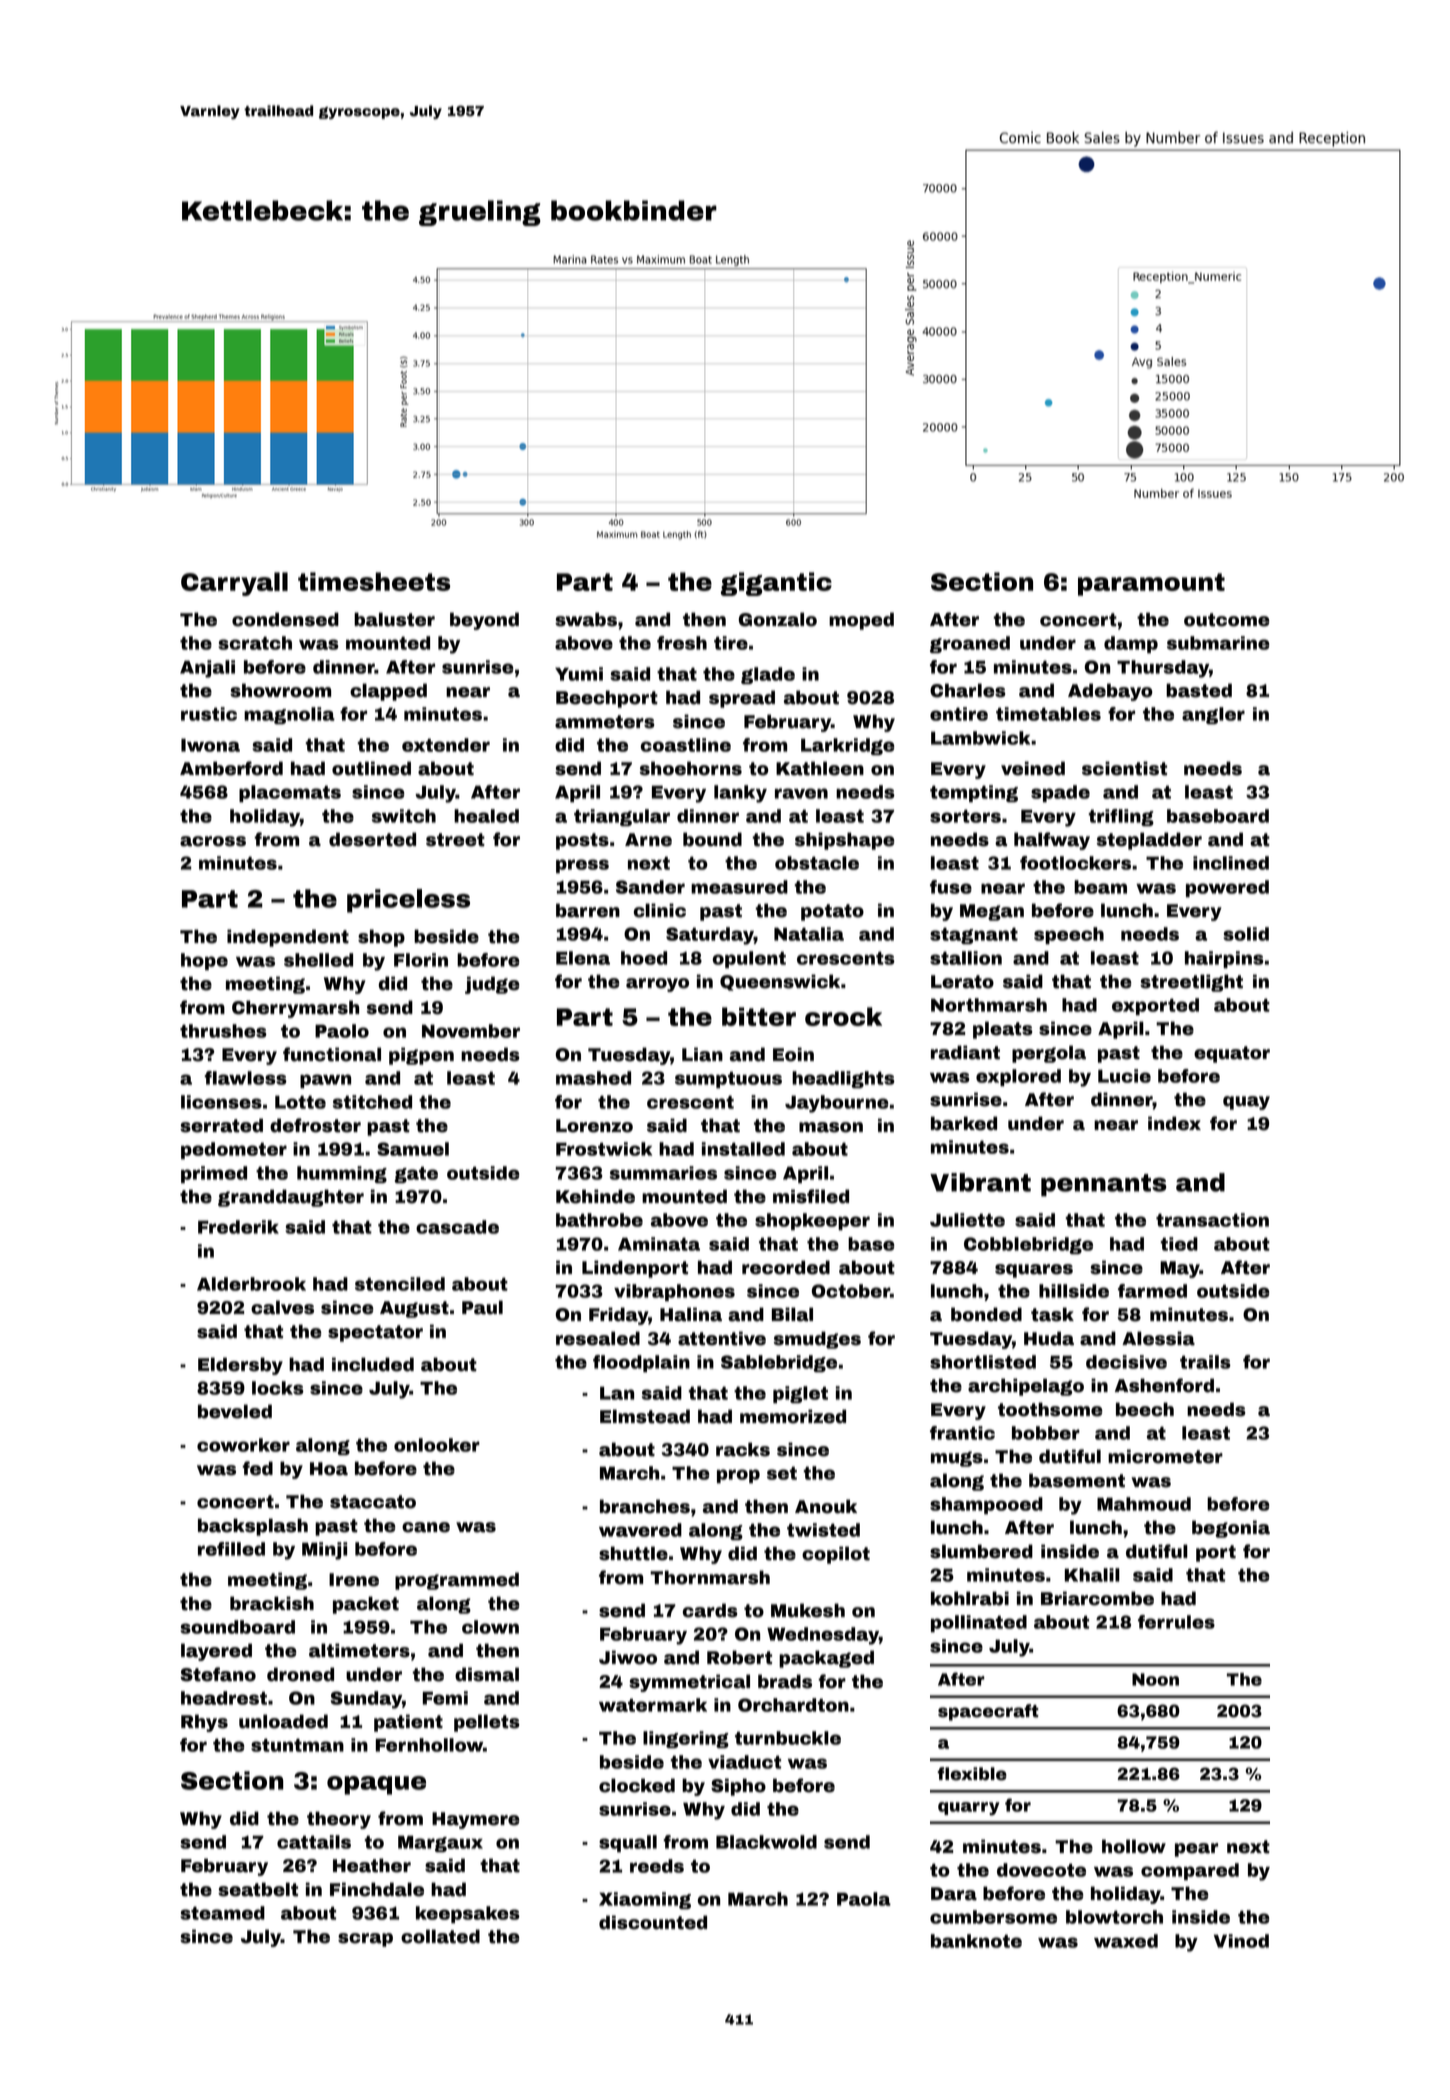 This page has height=2100, width=1450. What do you see at coordinates (204, 1723) in the page?
I see `Rhys` at bounding box center [204, 1723].
